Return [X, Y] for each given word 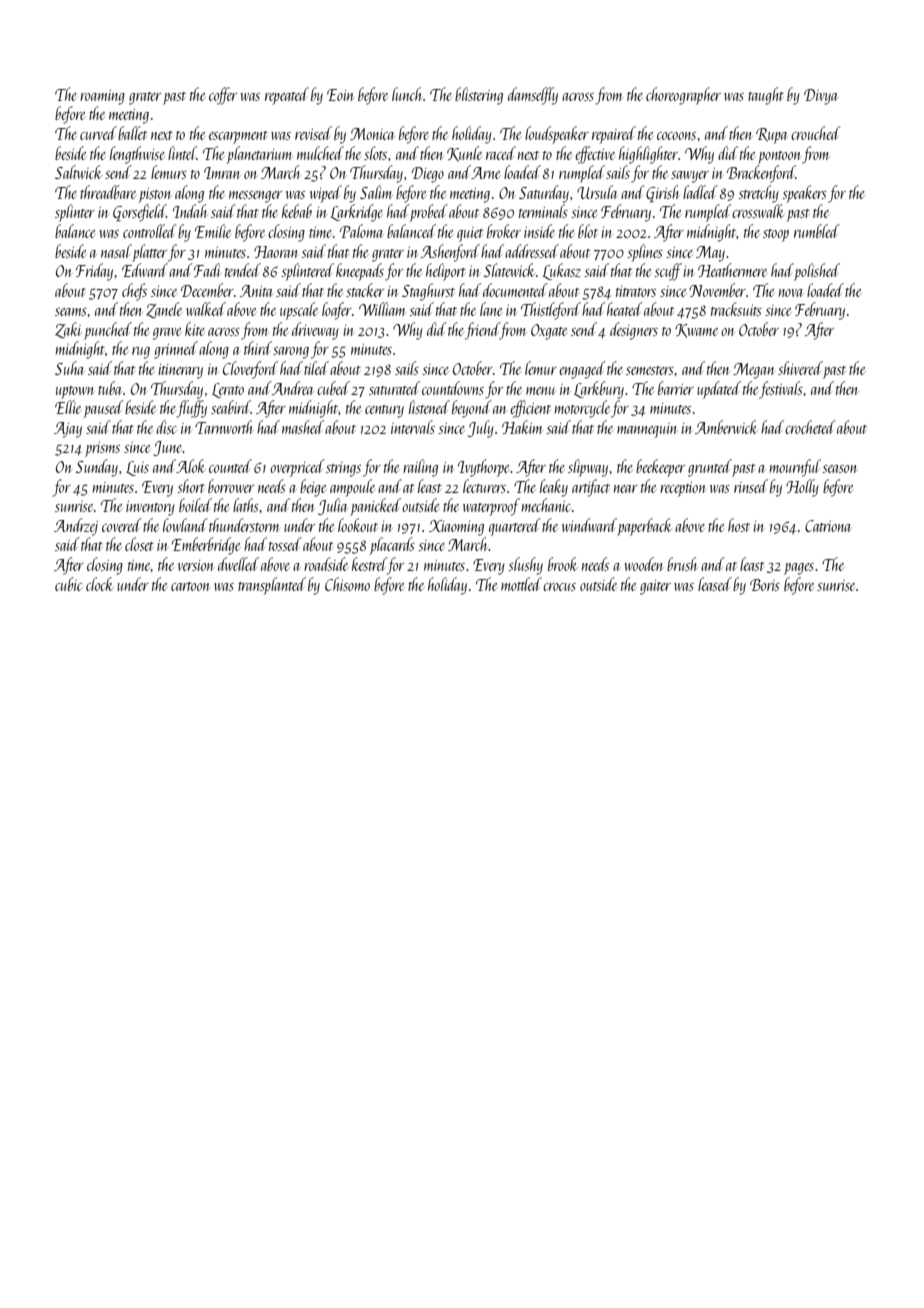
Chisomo [347, 584]
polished [817, 272]
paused [104, 409]
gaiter [655, 587]
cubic [68, 584]
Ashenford [450, 253]
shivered [800, 368]
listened [429, 407]
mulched [320, 153]
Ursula [597, 192]
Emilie [213, 231]
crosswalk [758, 211]
